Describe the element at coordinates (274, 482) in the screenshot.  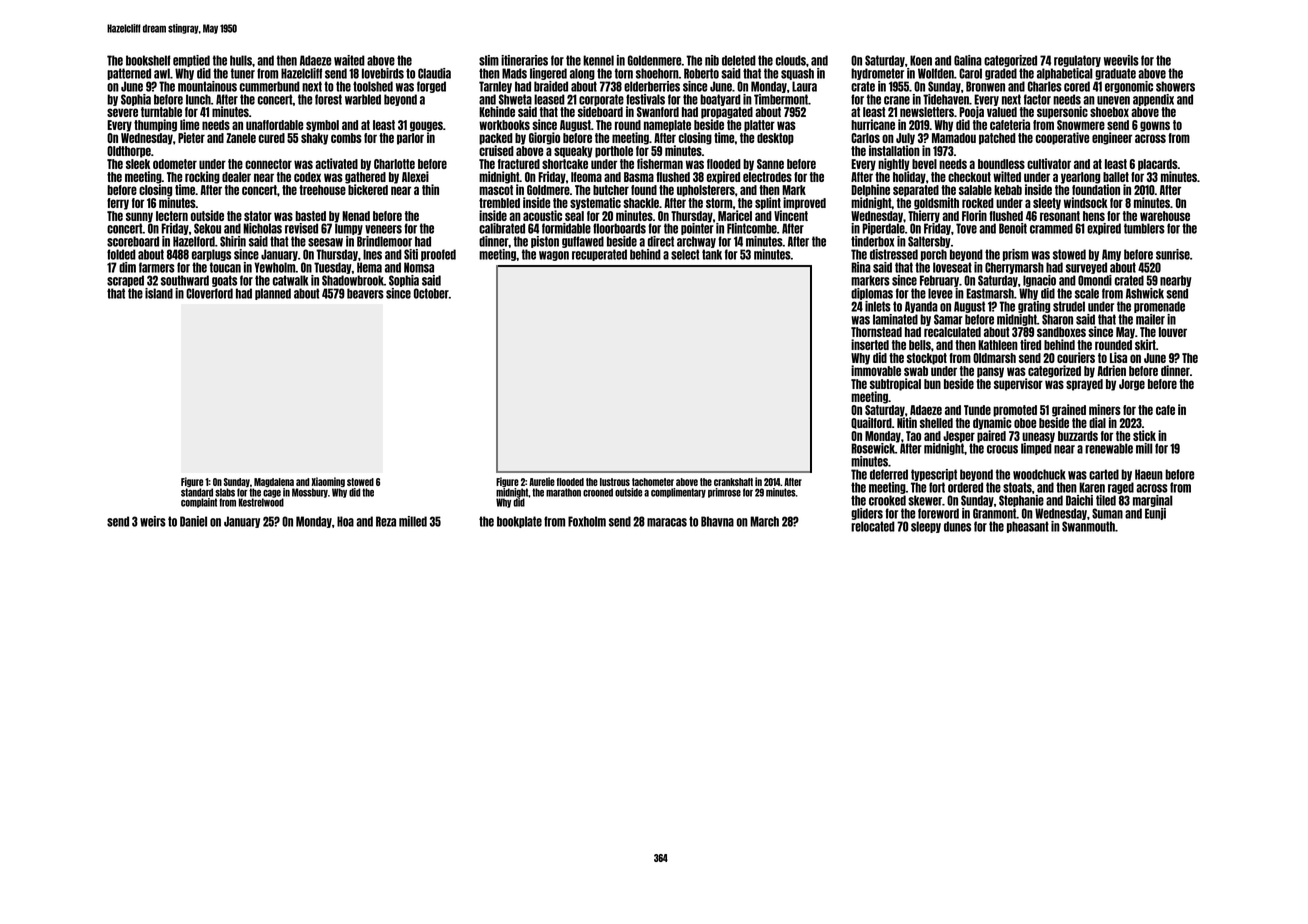
I see `Magdalena` at that location.
